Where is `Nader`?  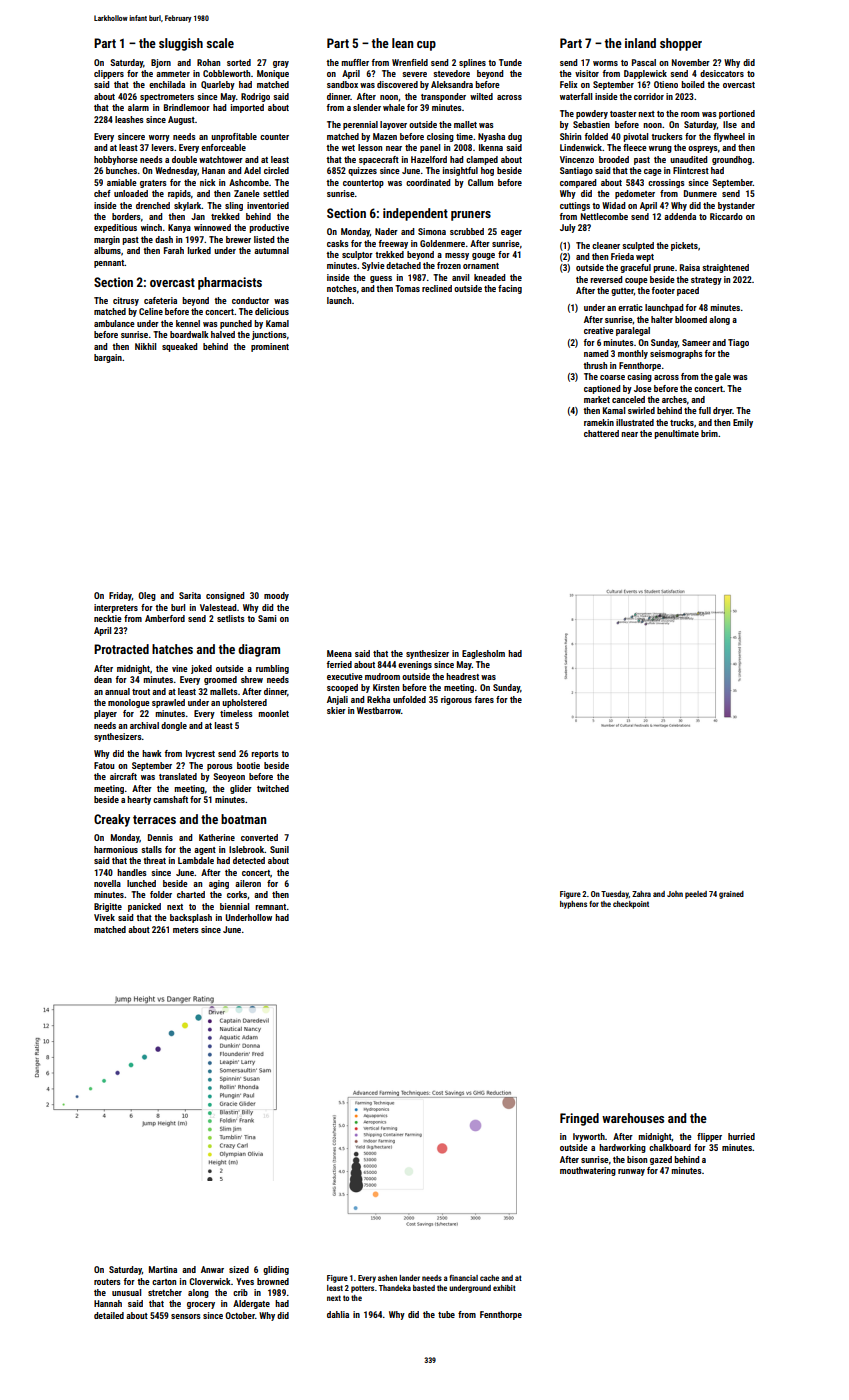 Nader is located at coordinates (386, 231).
